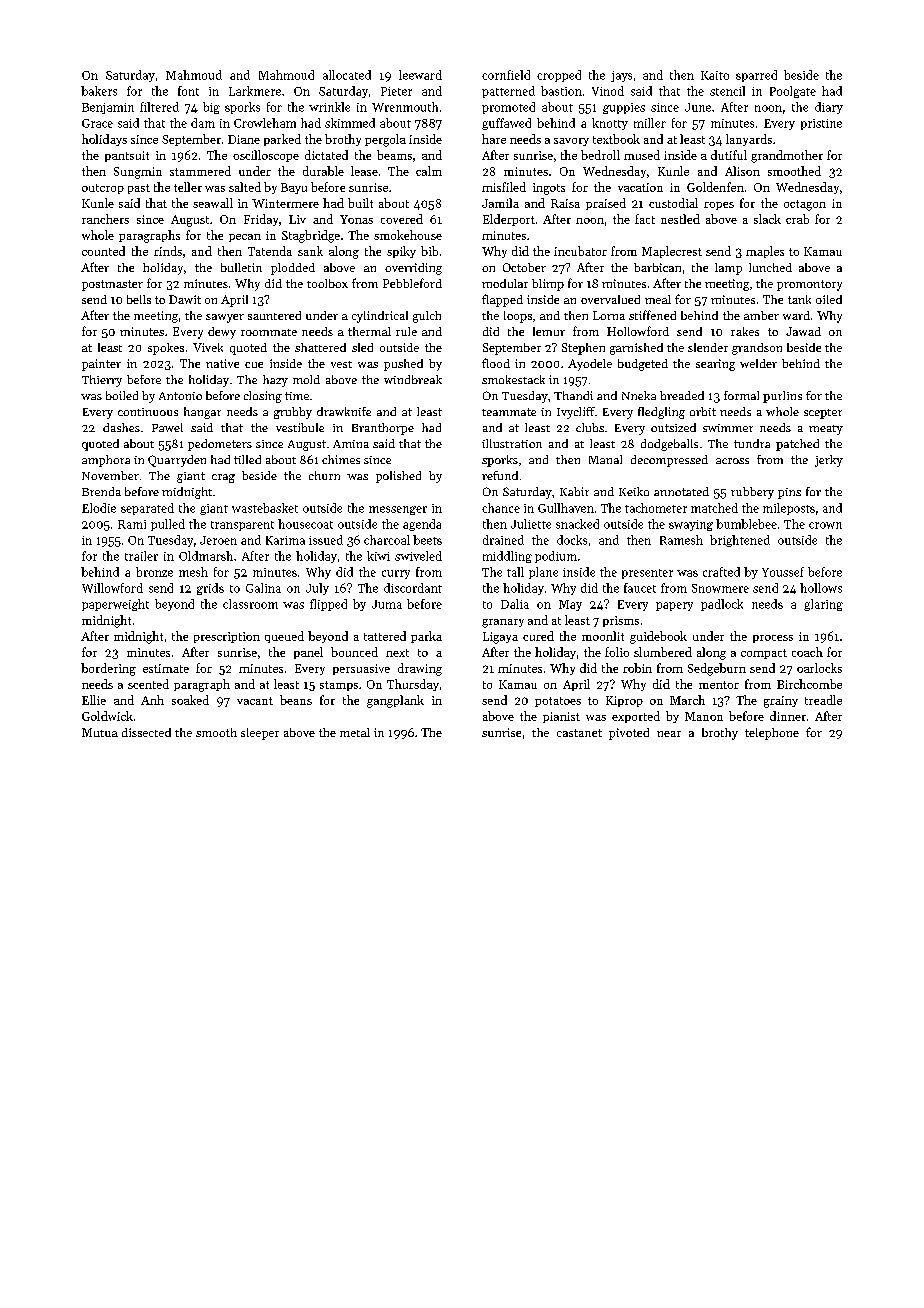 The width and height of the document is (924, 1308). What do you see at coordinates (364, 171) in the document?
I see `lease` at bounding box center [364, 171].
